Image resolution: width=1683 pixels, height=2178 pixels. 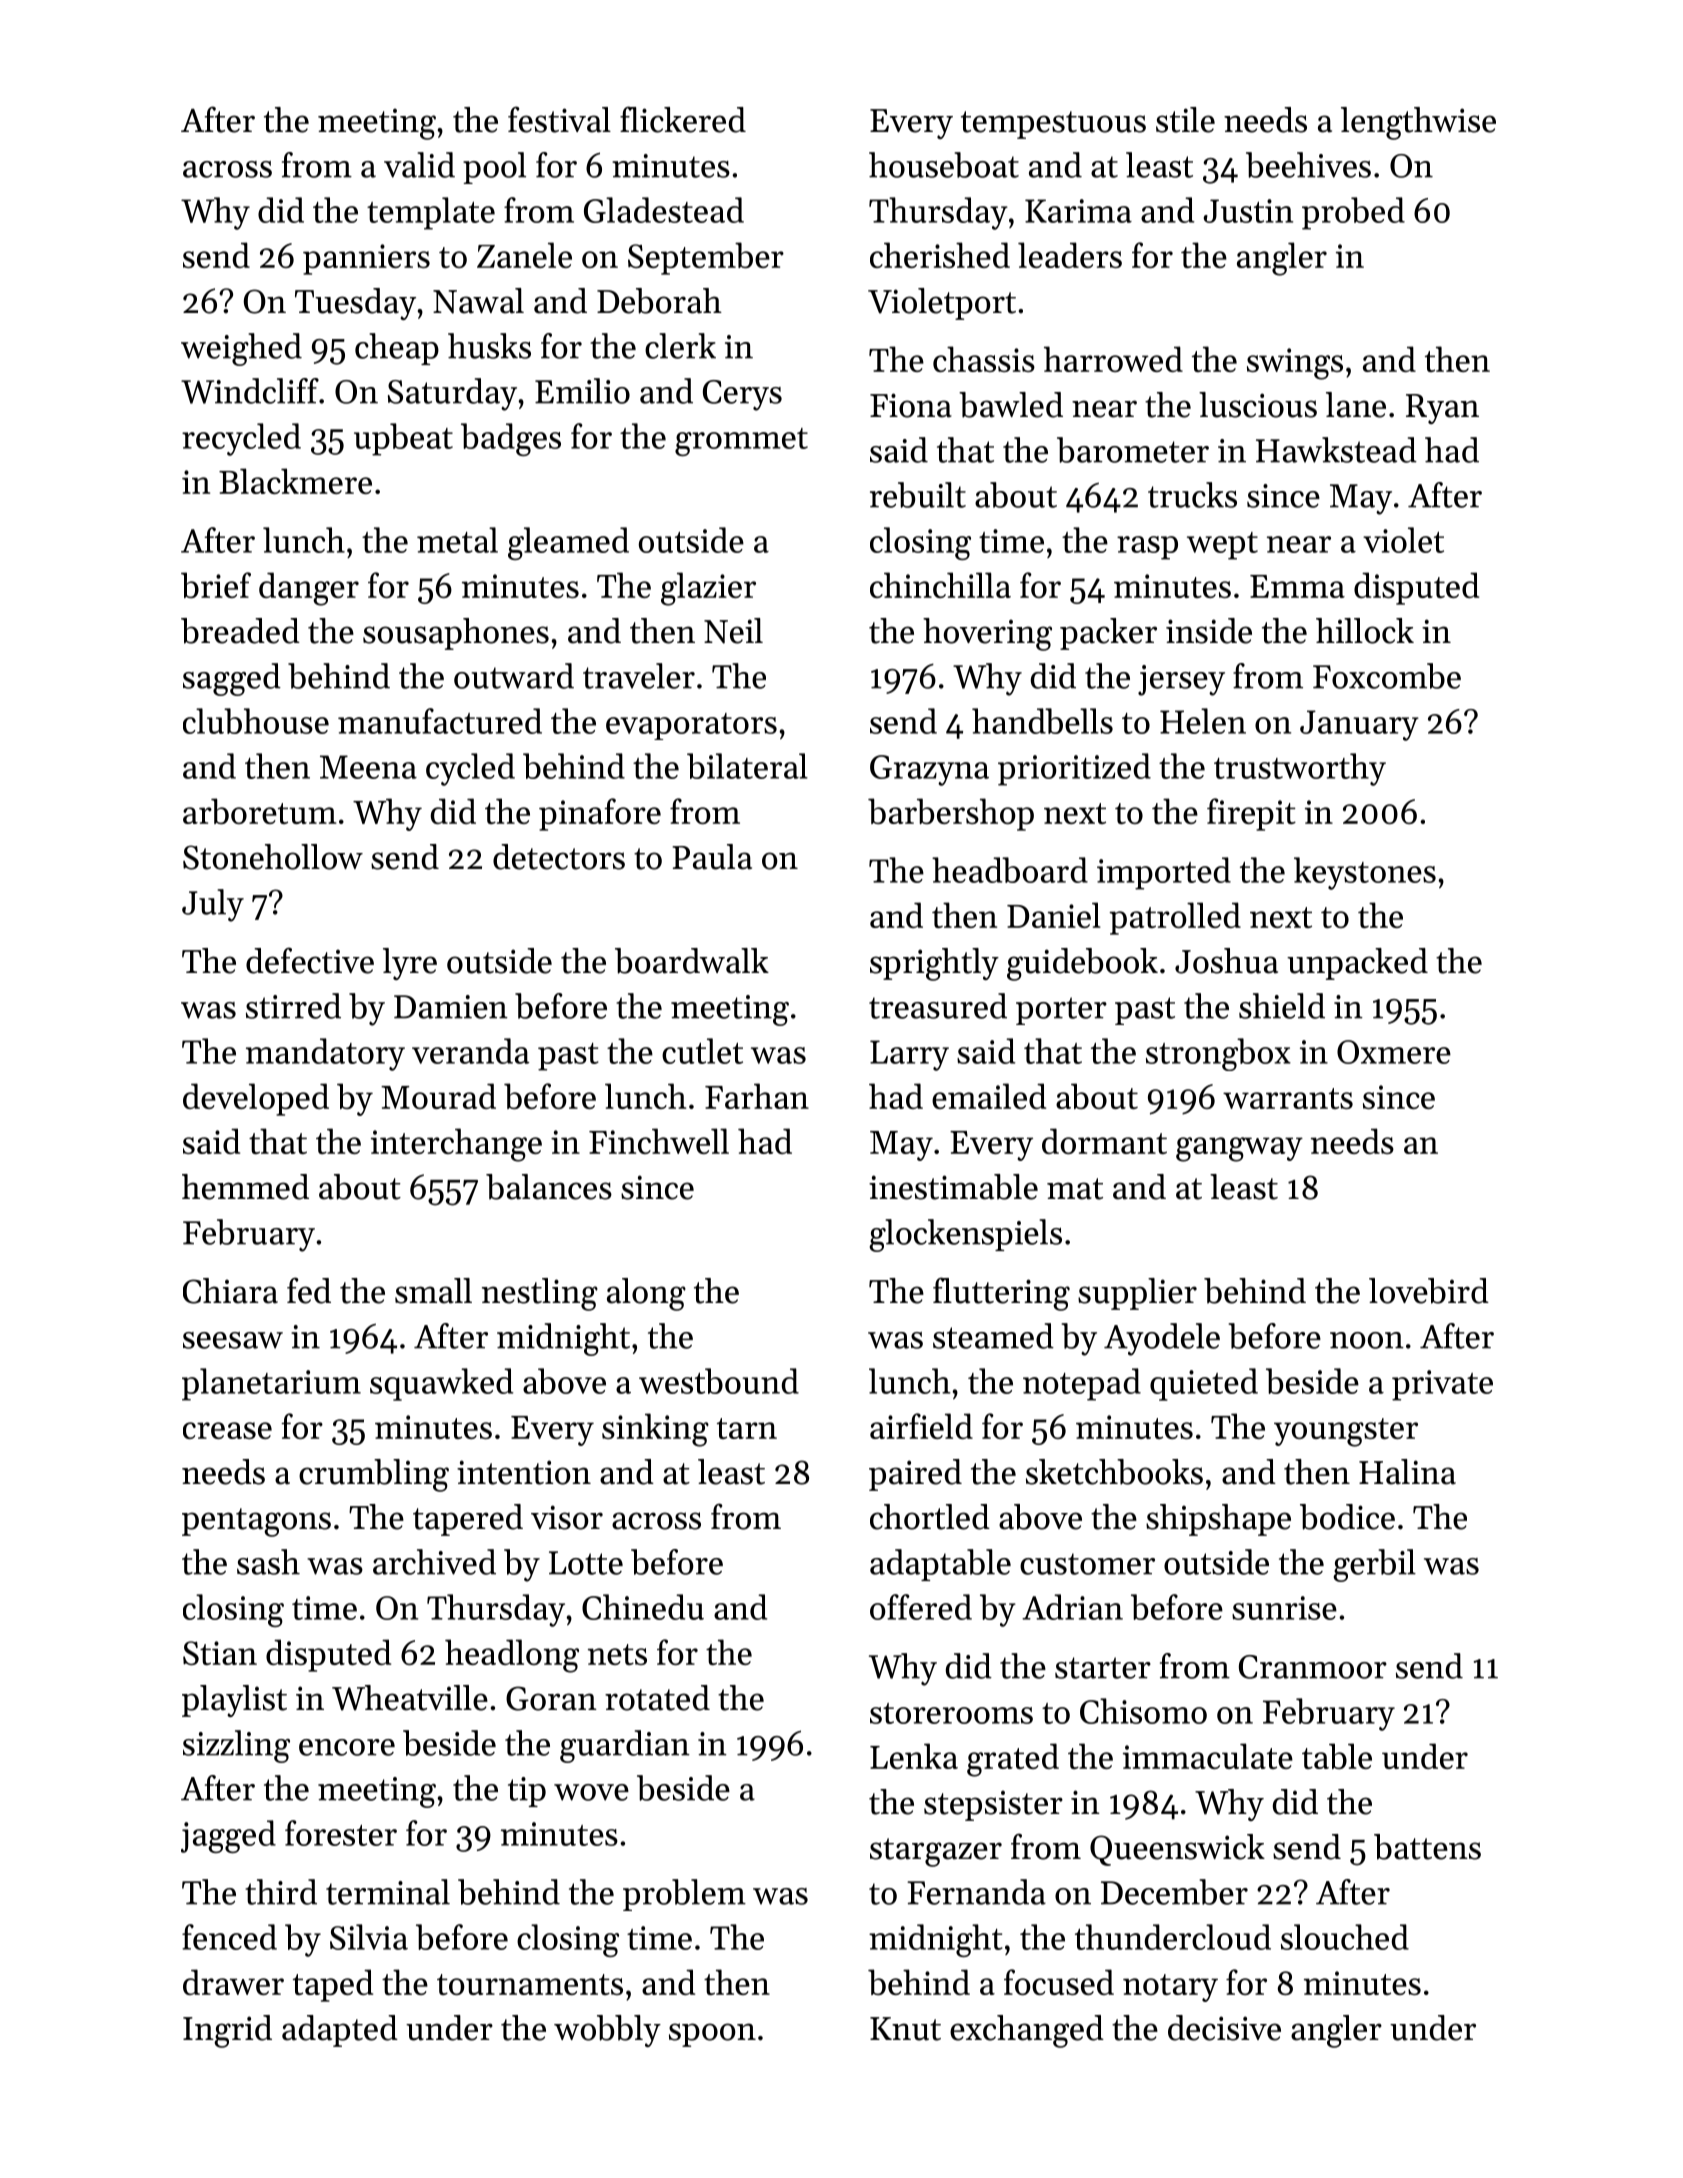 What do you see at coordinates (657, 1698) in the screenshot?
I see `rotated` at bounding box center [657, 1698].
